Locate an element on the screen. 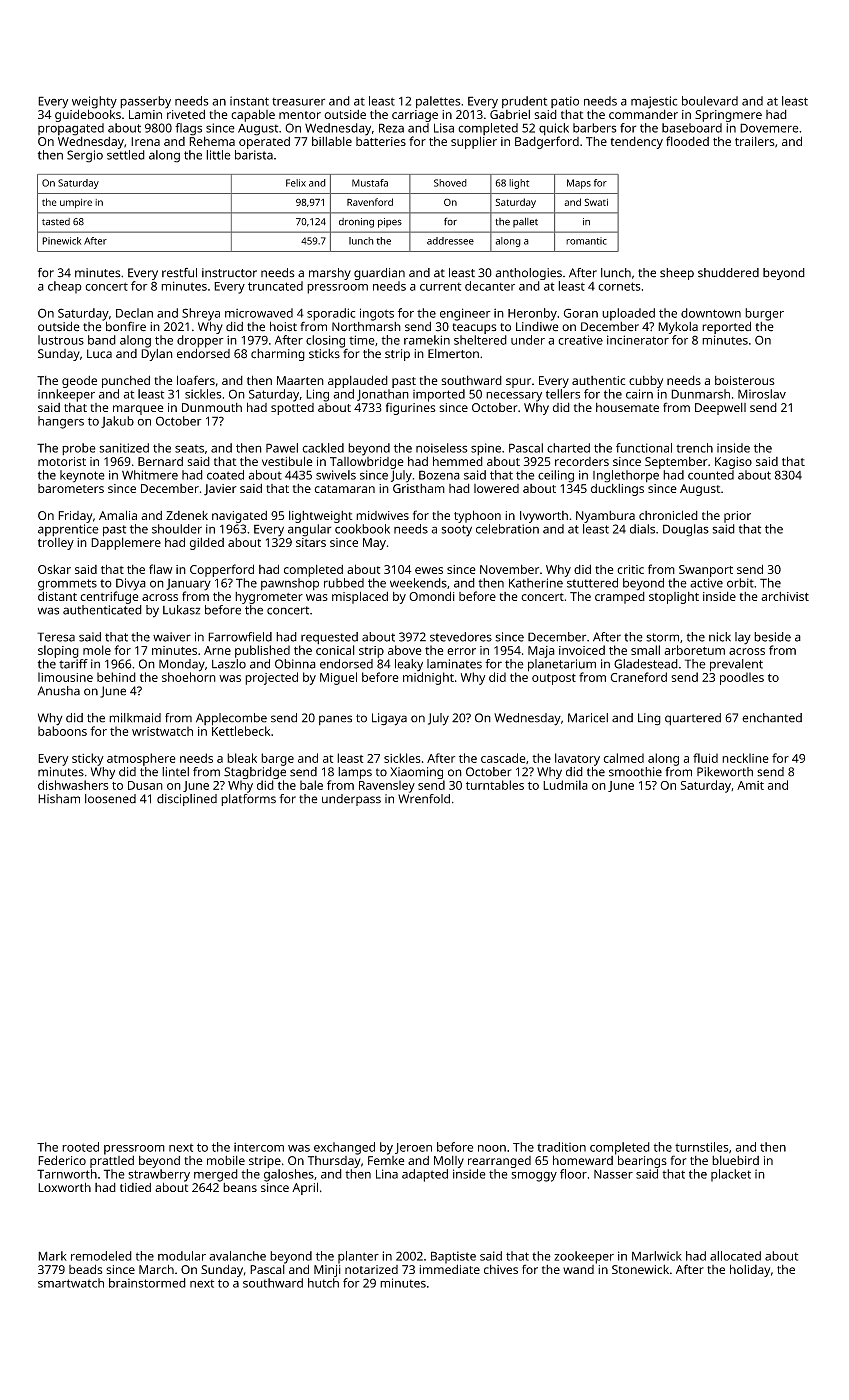  smartwatch is located at coordinates (71, 1283).
